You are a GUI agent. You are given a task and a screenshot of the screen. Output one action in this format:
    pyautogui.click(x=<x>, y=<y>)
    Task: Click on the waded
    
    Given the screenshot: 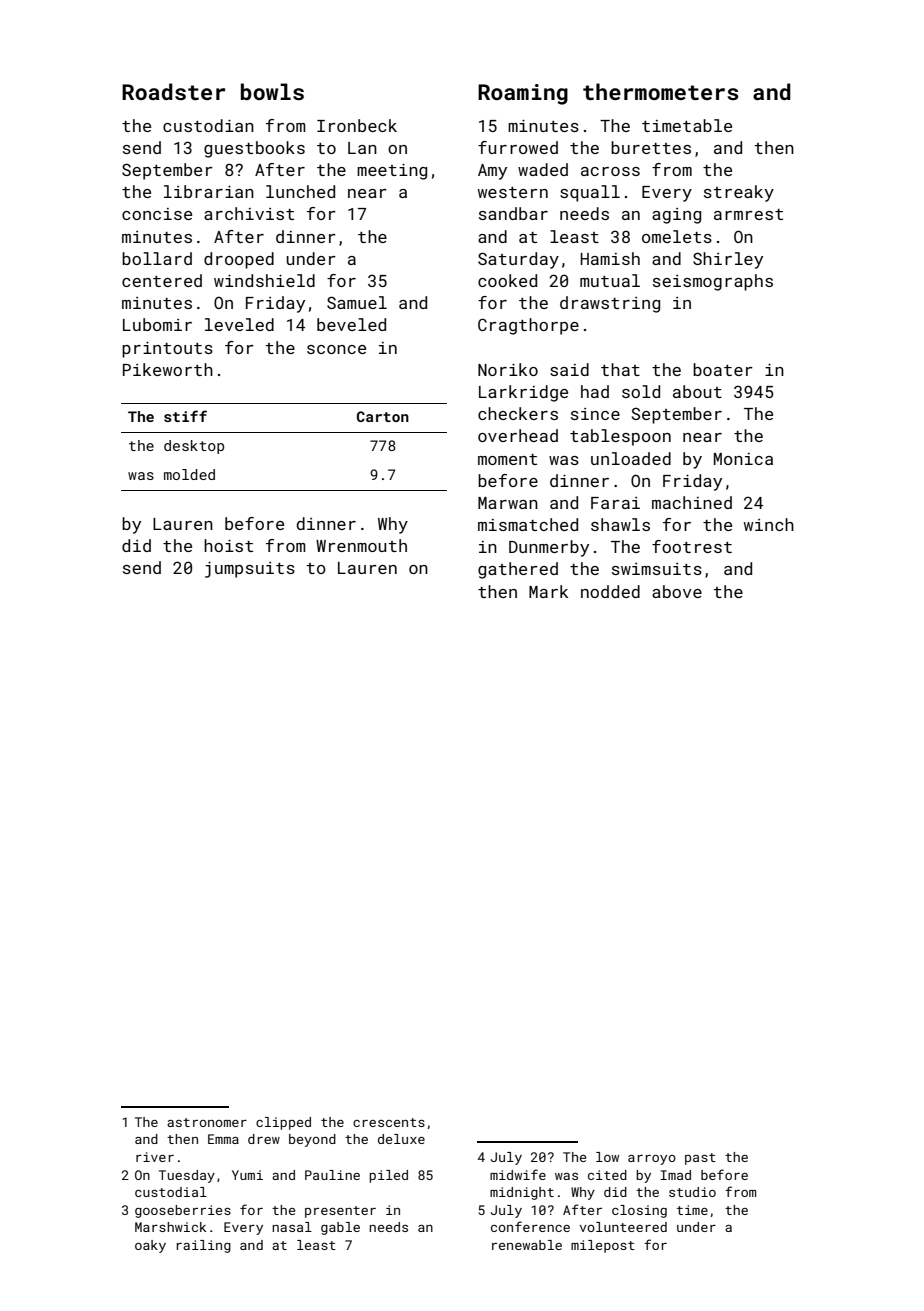 What is the action you would take?
    pyautogui.click(x=543, y=169)
